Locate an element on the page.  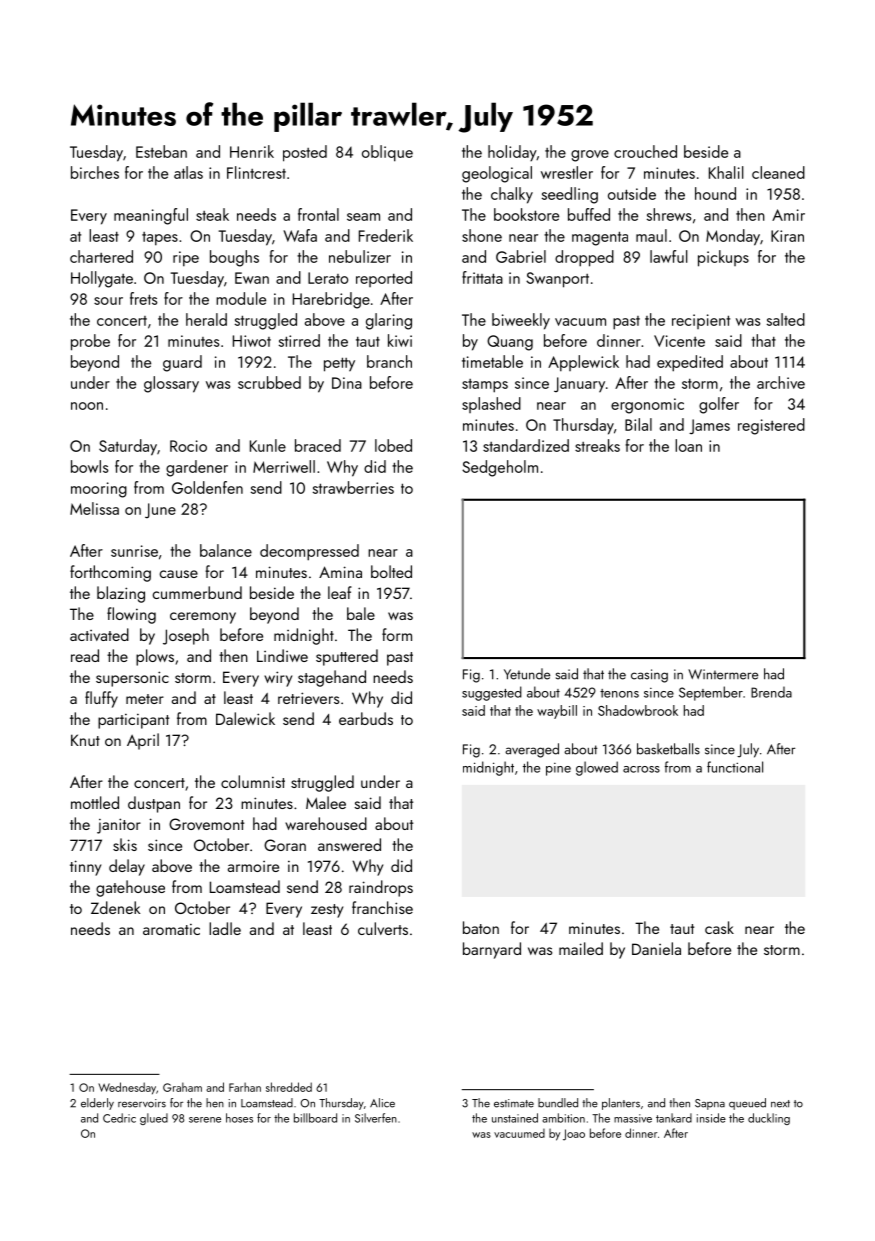
Alice is located at coordinates (382, 1103).
